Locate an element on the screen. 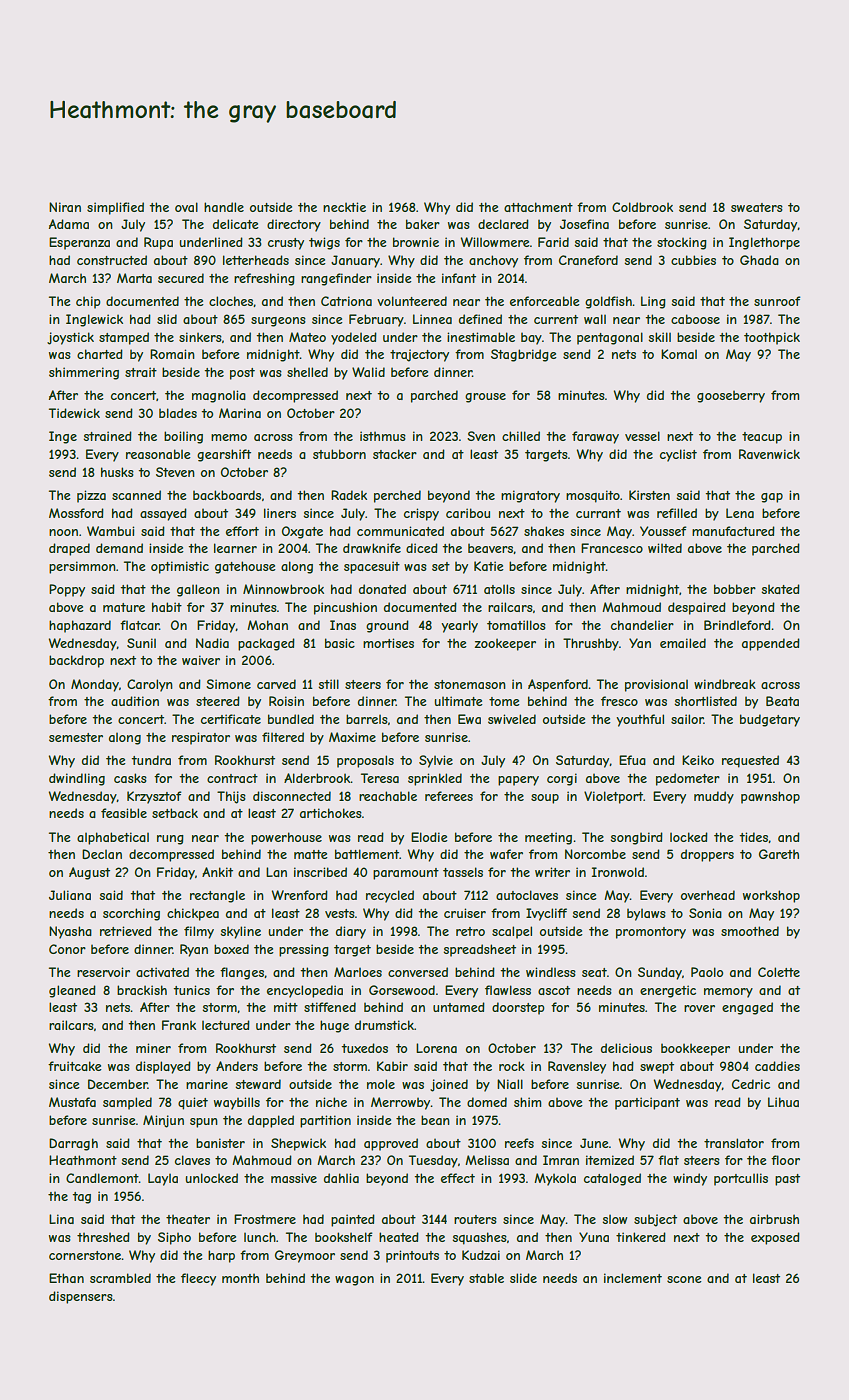 Image resolution: width=849 pixels, height=1400 pixels. necktie is located at coordinates (344, 207).
